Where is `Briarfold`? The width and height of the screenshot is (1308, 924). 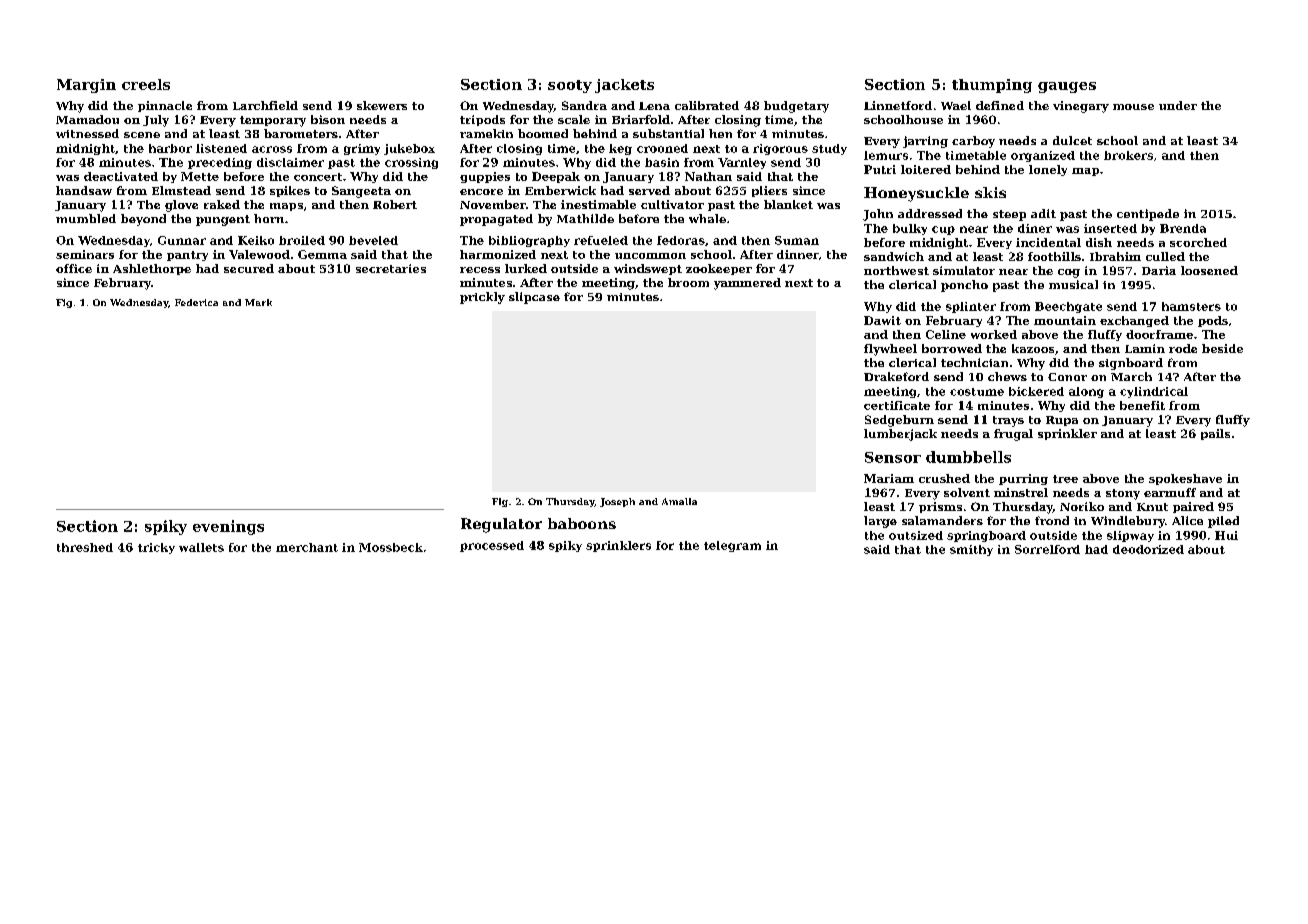
Briarfold is located at coordinates (641, 119).
